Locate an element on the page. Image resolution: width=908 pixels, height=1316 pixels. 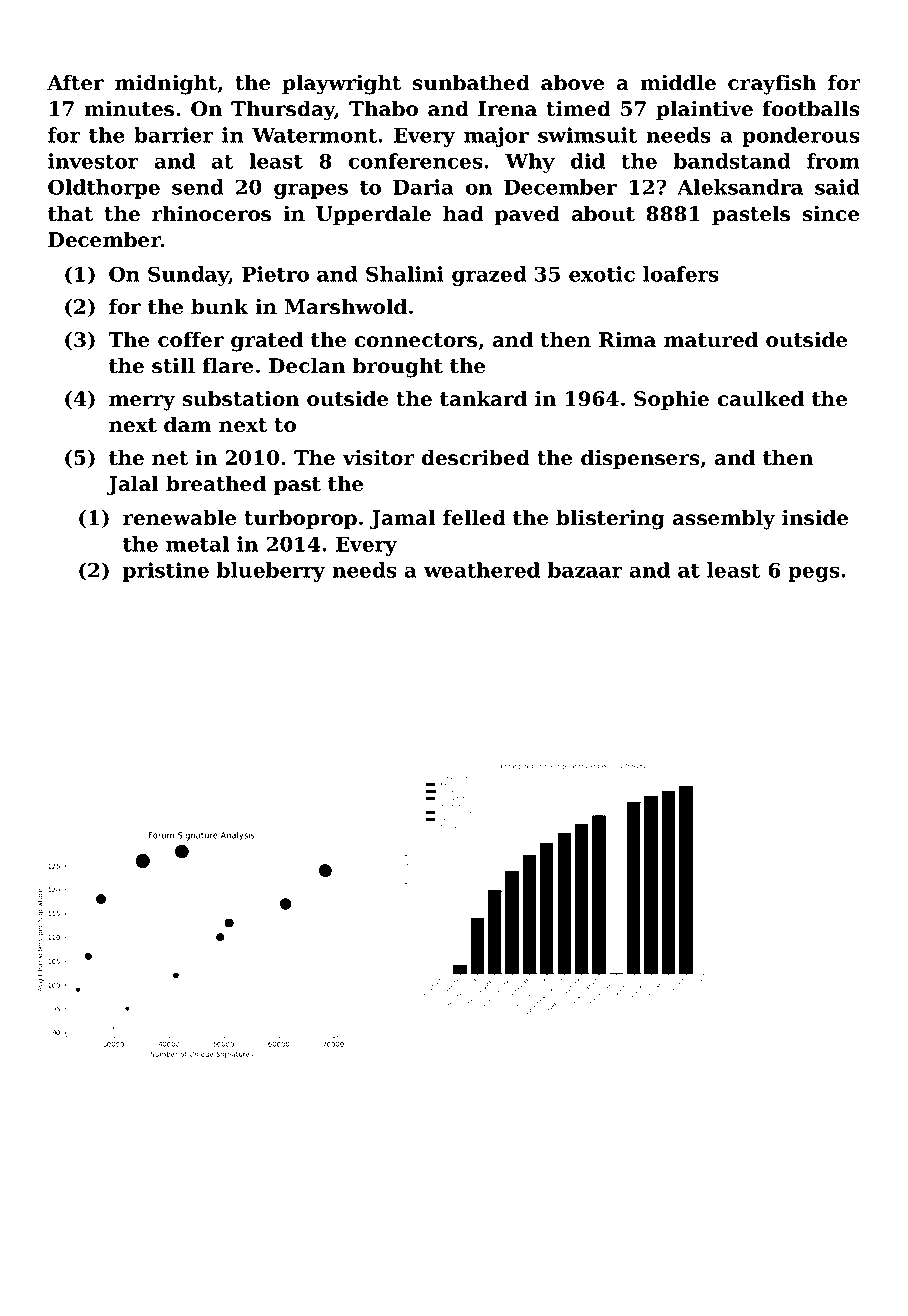
crayfish is located at coordinates (772, 84).
